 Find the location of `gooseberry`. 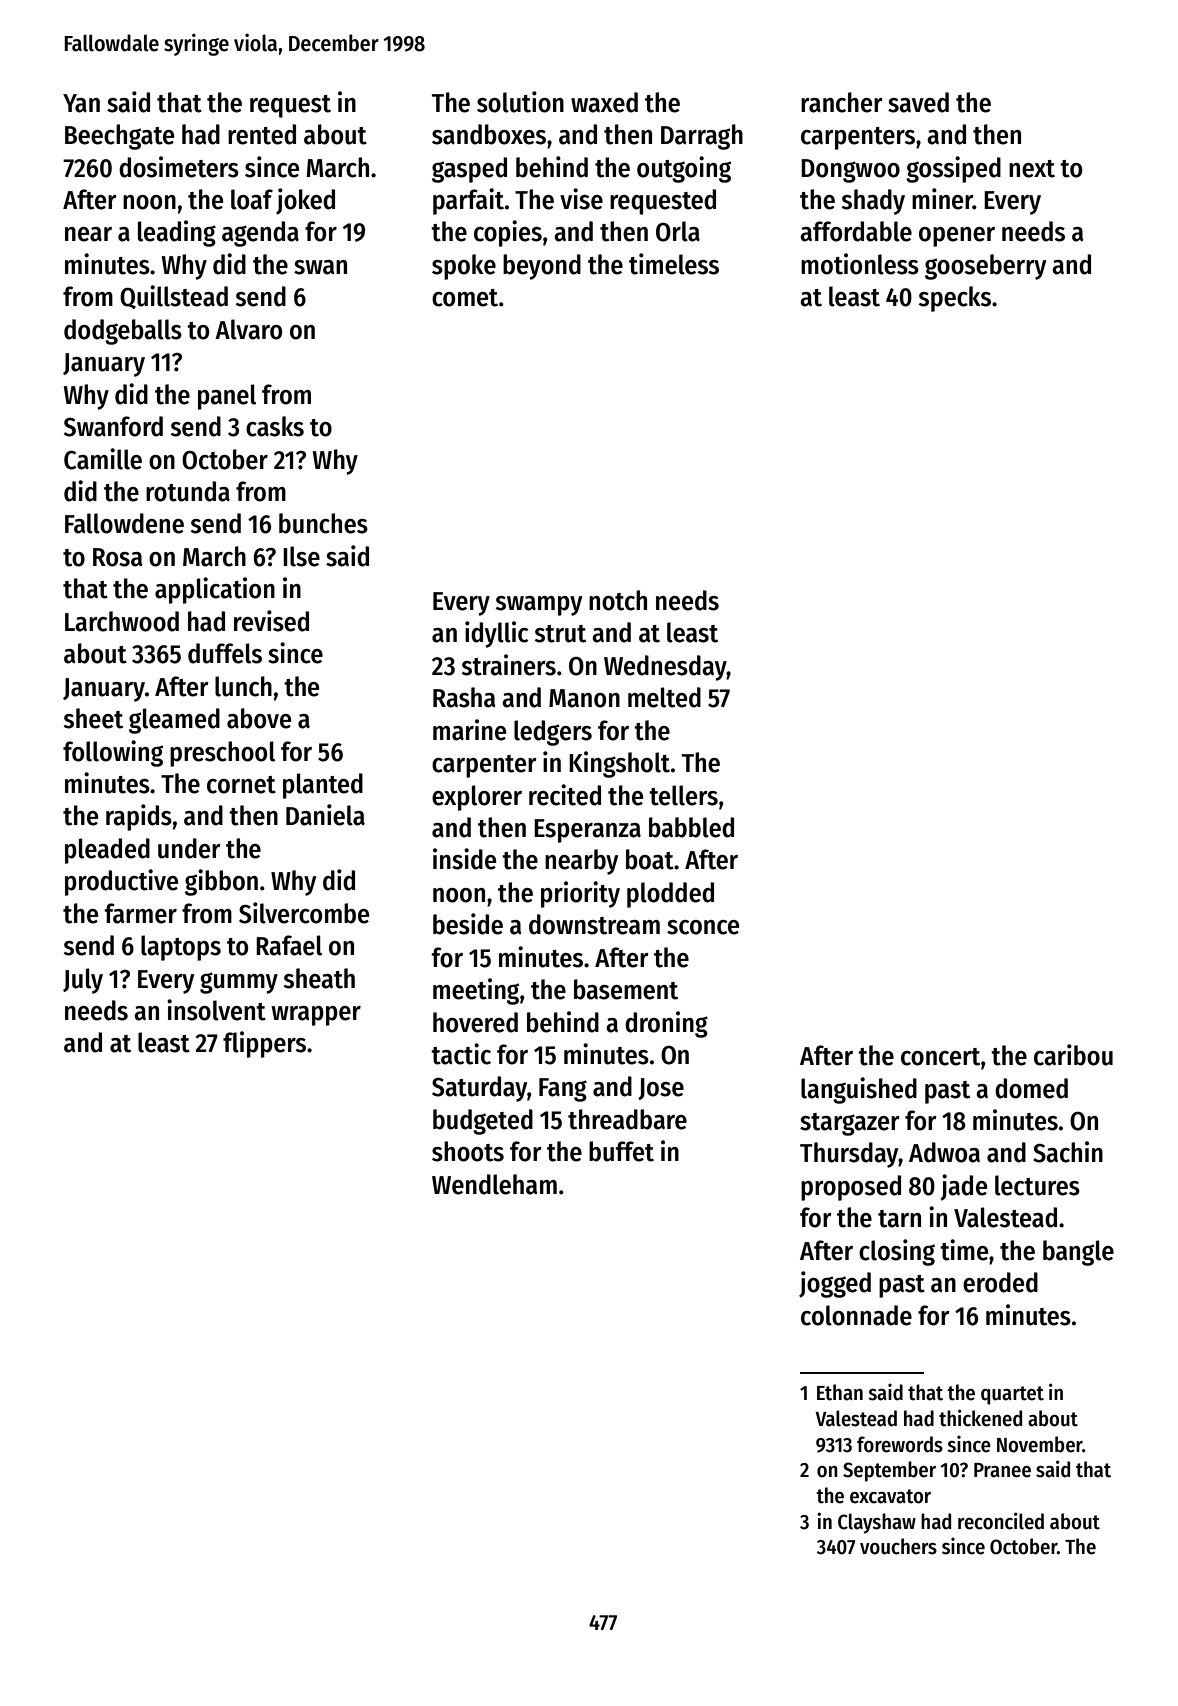

gooseberry is located at coordinates (985, 267).
